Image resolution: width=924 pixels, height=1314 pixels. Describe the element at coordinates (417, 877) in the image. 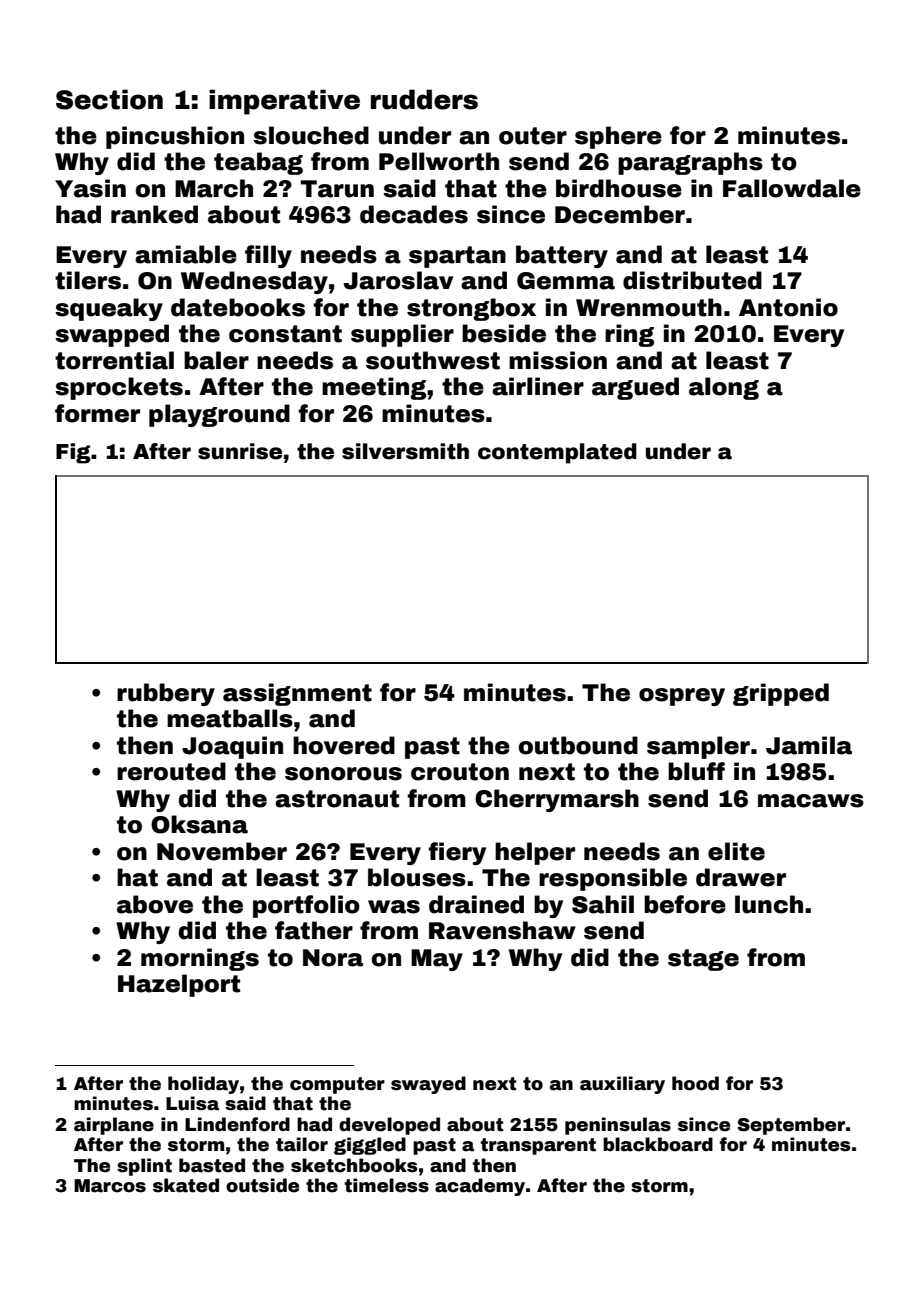

I see `blouses` at that location.
